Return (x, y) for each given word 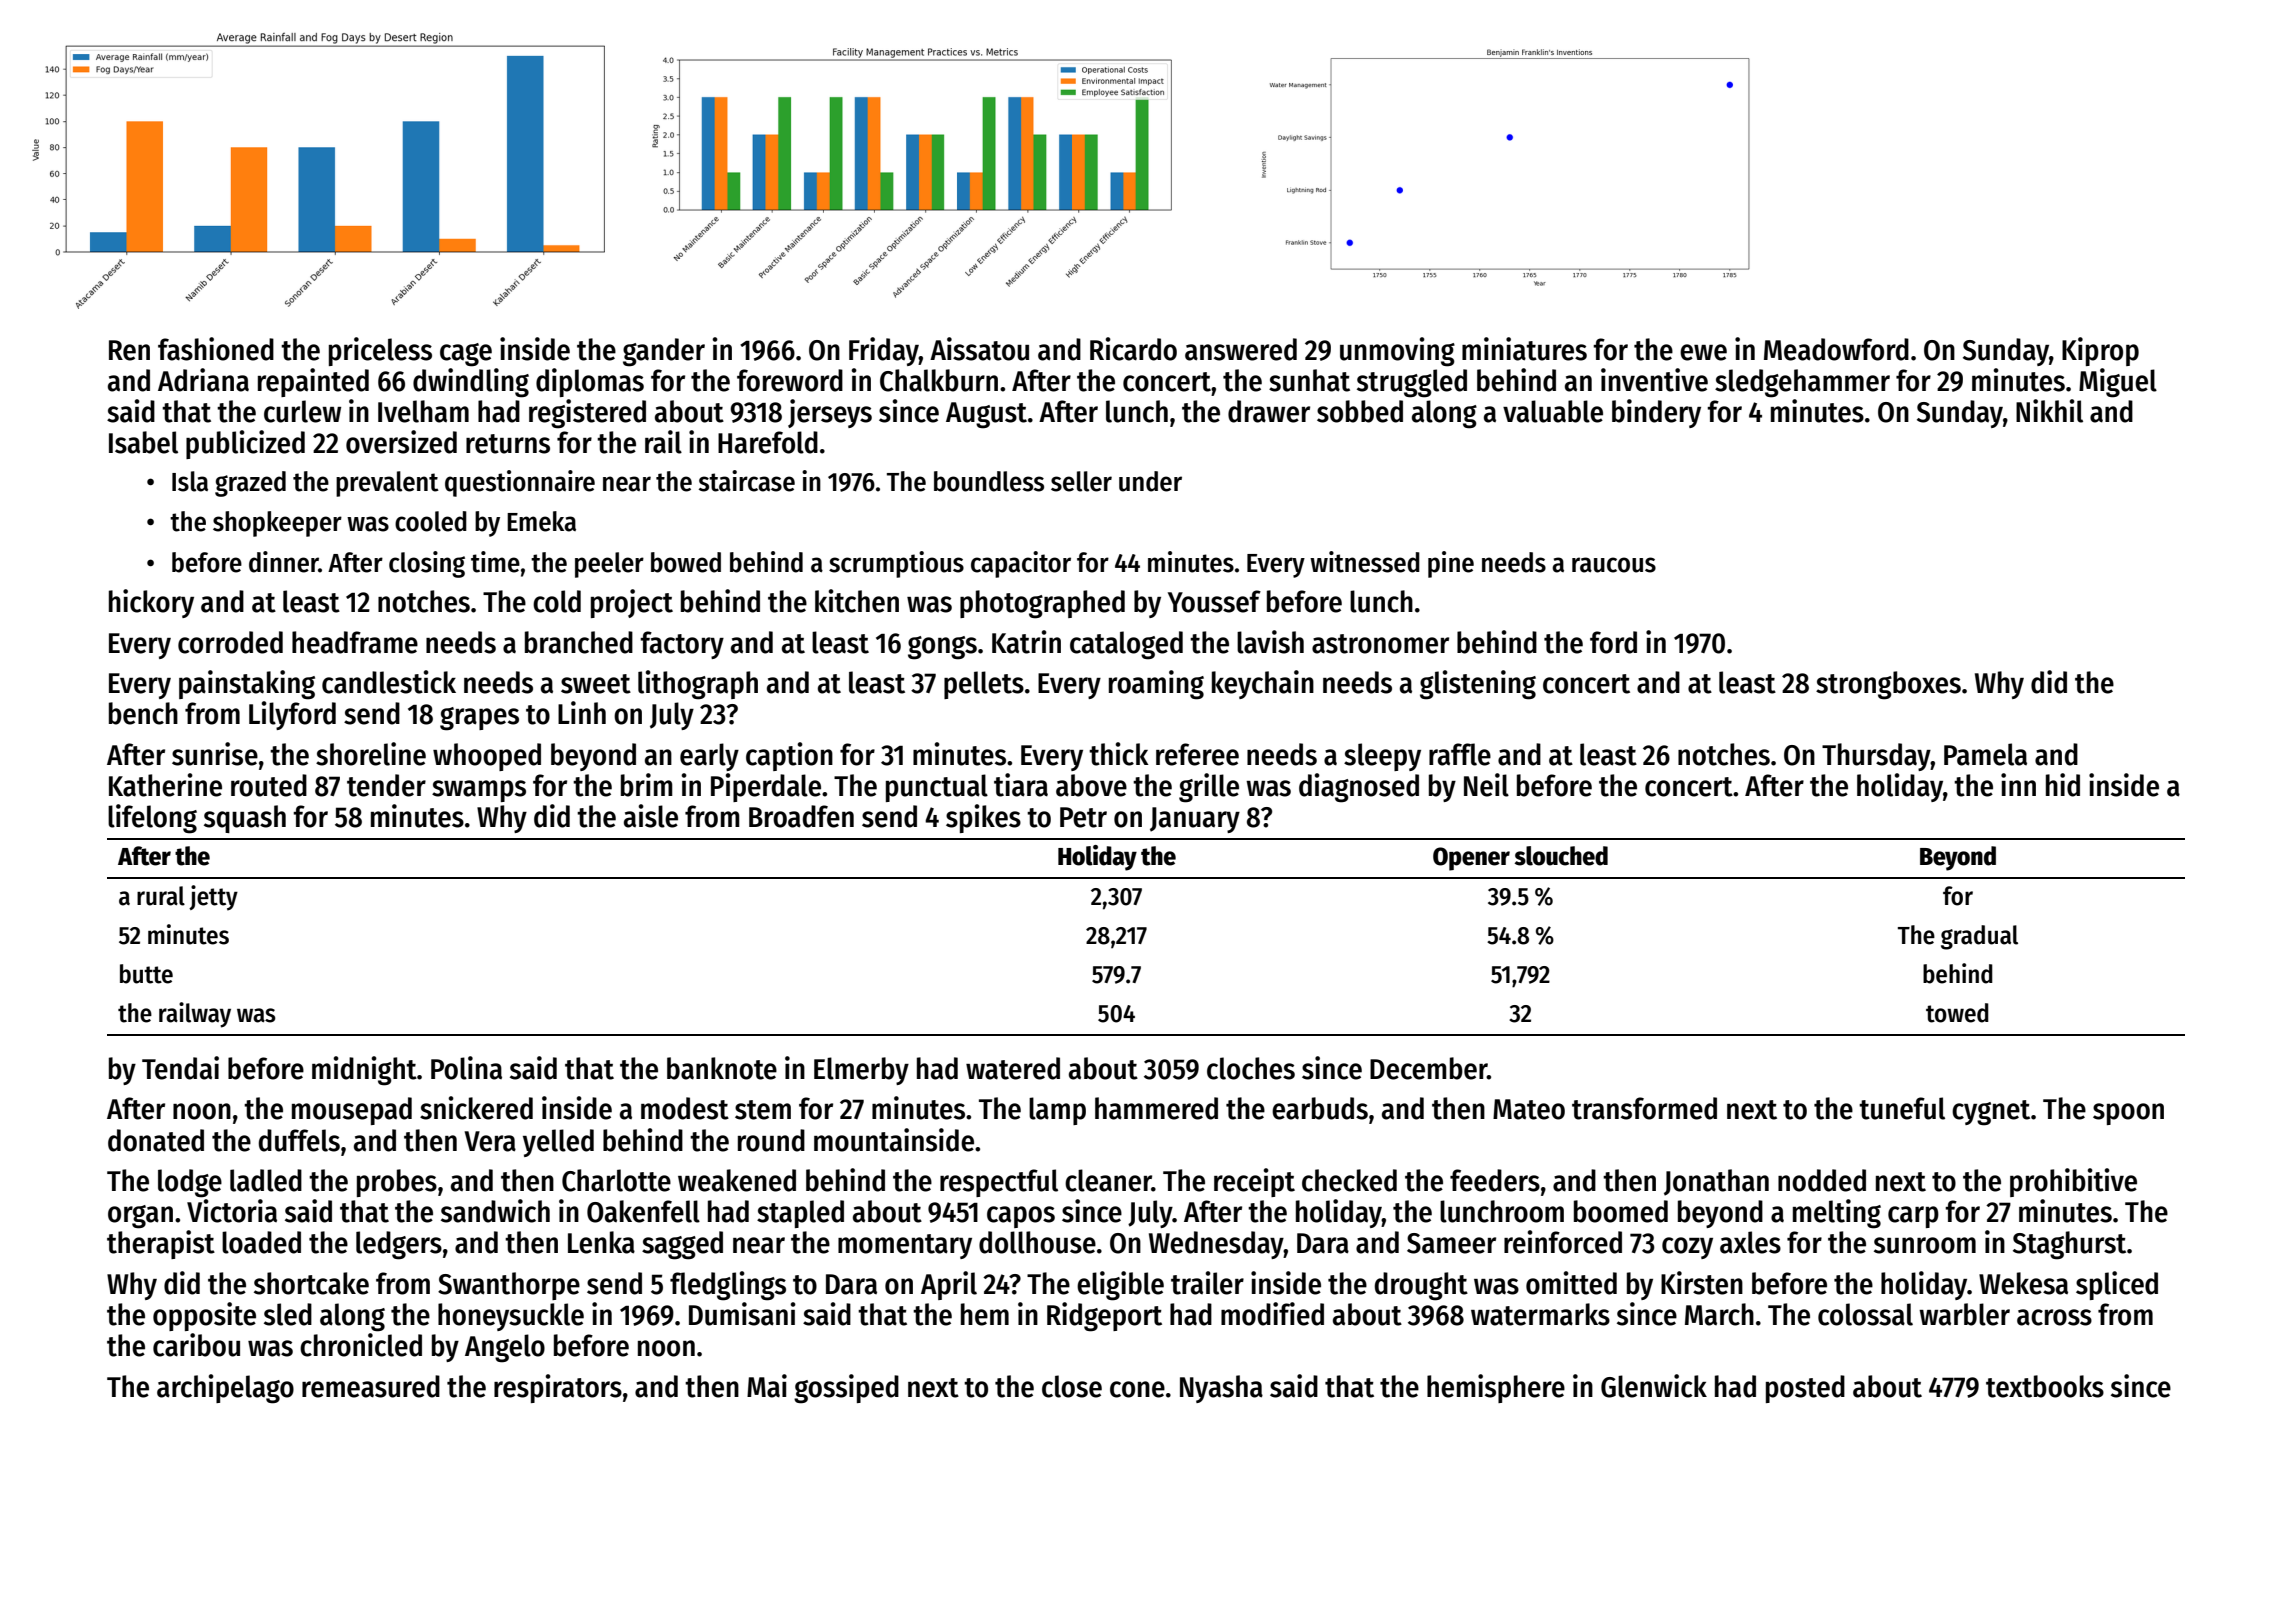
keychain (1263, 684)
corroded (230, 642)
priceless (380, 351)
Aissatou (979, 349)
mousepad (352, 1111)
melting (1837, 1214)
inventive (1654, 380)
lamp (1057, 1111)
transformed (1644, 1108)
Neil (1486, 785)
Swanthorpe (509, 1286)
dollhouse (1037, 1242)
